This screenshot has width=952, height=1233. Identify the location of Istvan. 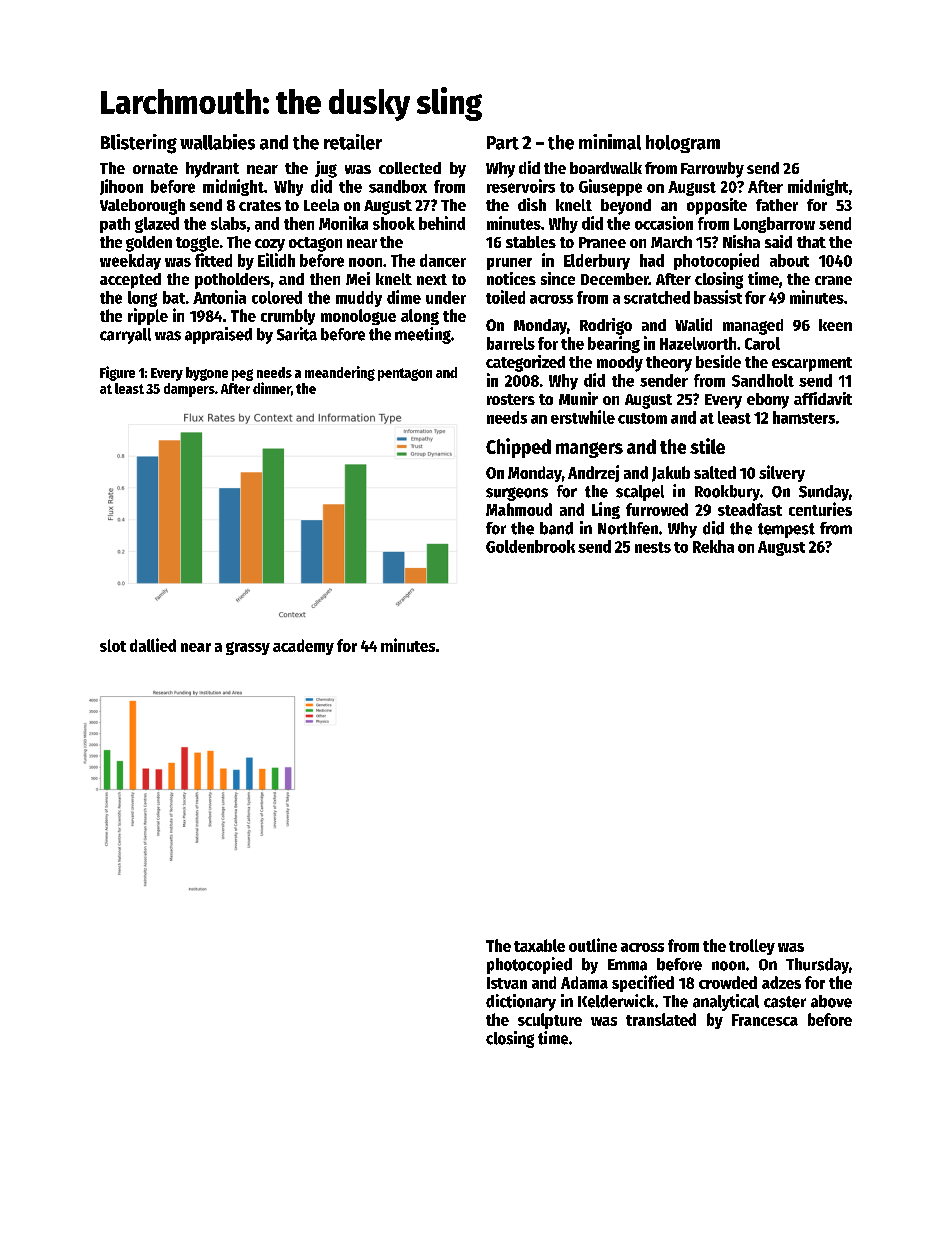
(507, 983).
